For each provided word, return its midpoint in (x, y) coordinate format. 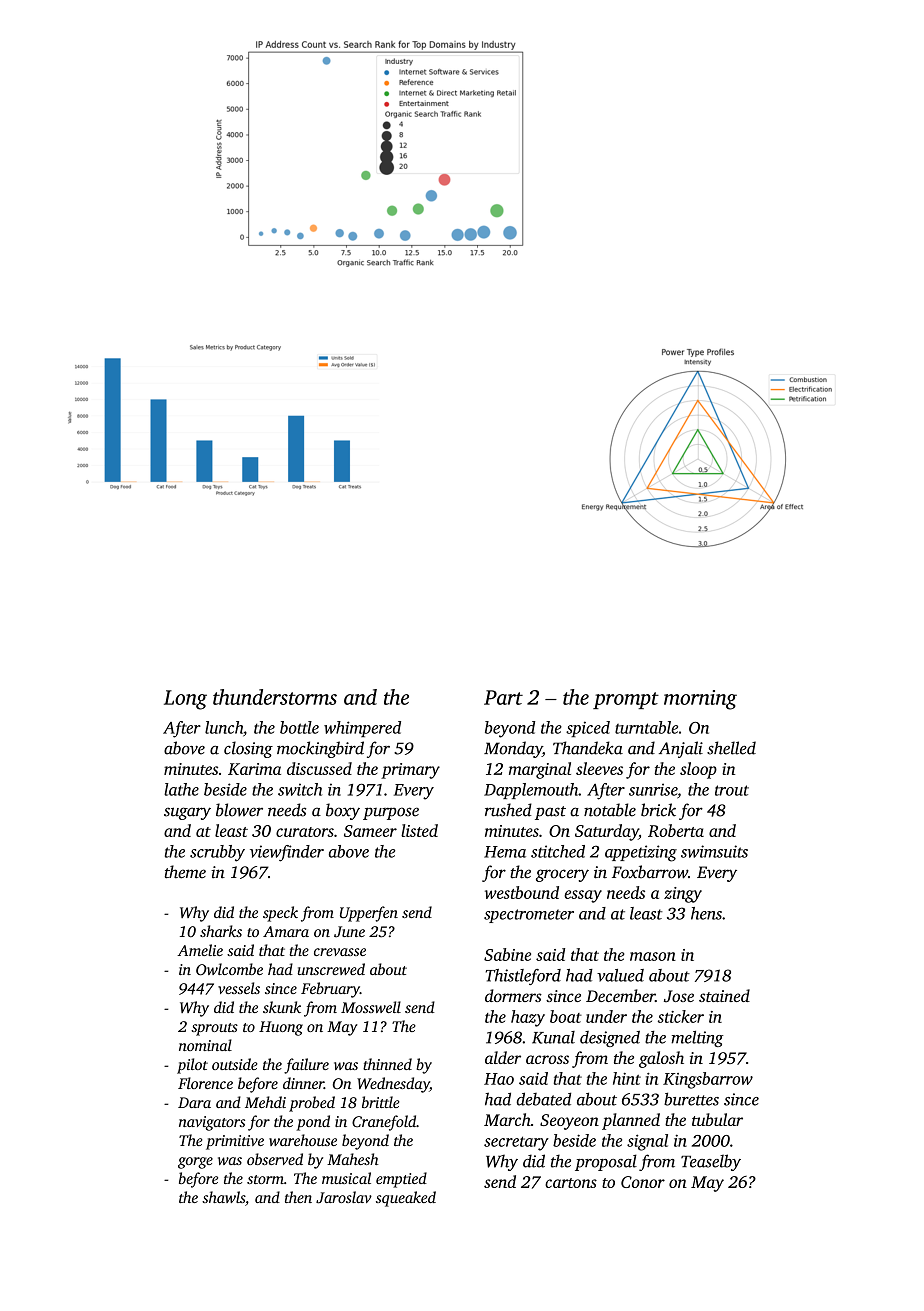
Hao (499, 1079)
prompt (626, 700)
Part (503, 697)
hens (706, 913)
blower (239, 810)
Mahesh (352, 1159)
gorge (195, 1163)
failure (306, 1066)
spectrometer (529, 916)
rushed (508, 810)
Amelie (200, 950)
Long (185, 700)
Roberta (676, 830)
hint (627, 1078)
